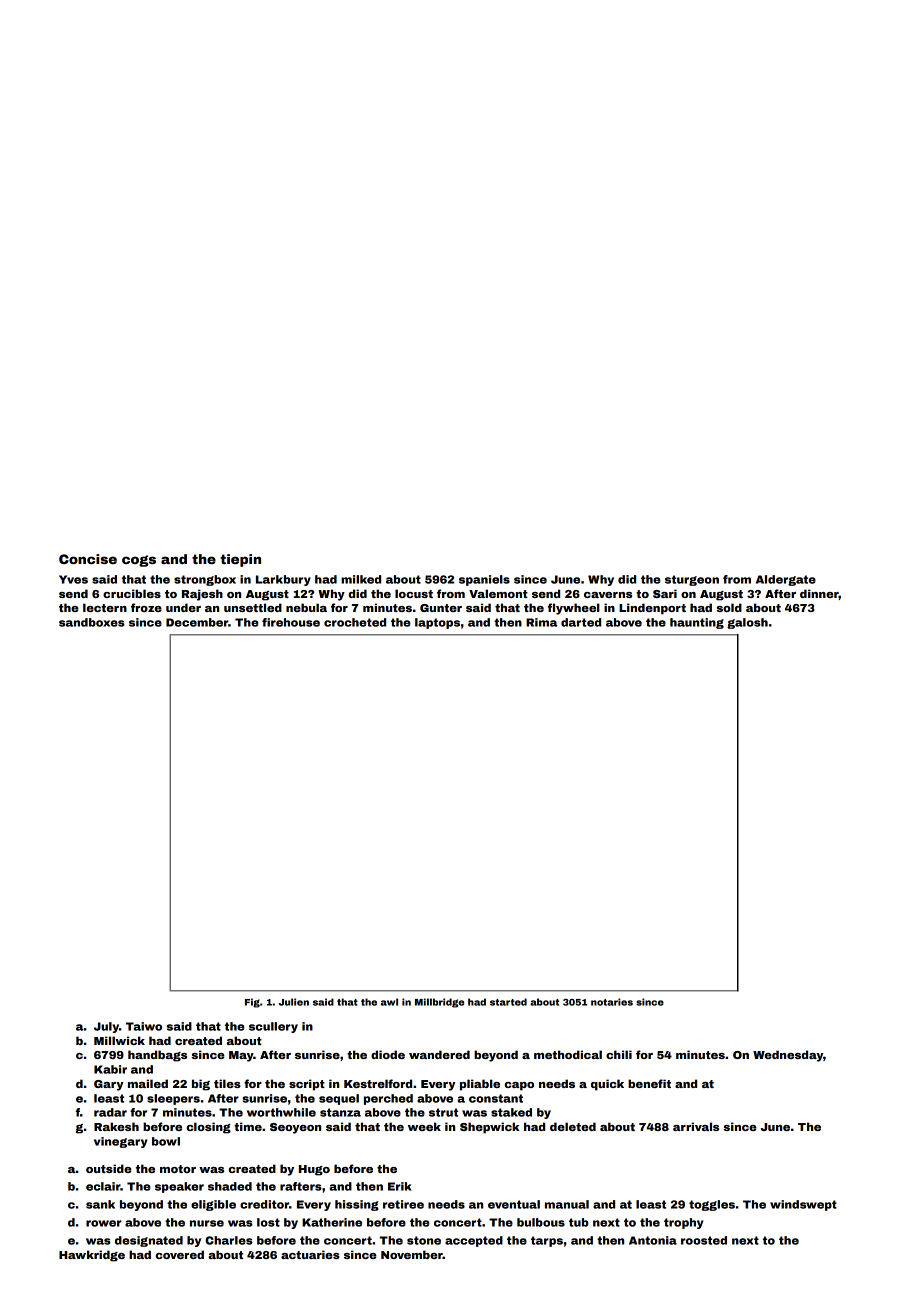 The image size is (908, 1316). Describe the element at coordinates (696, 1126) in the screenshot. I see `arrivals` at that location.
